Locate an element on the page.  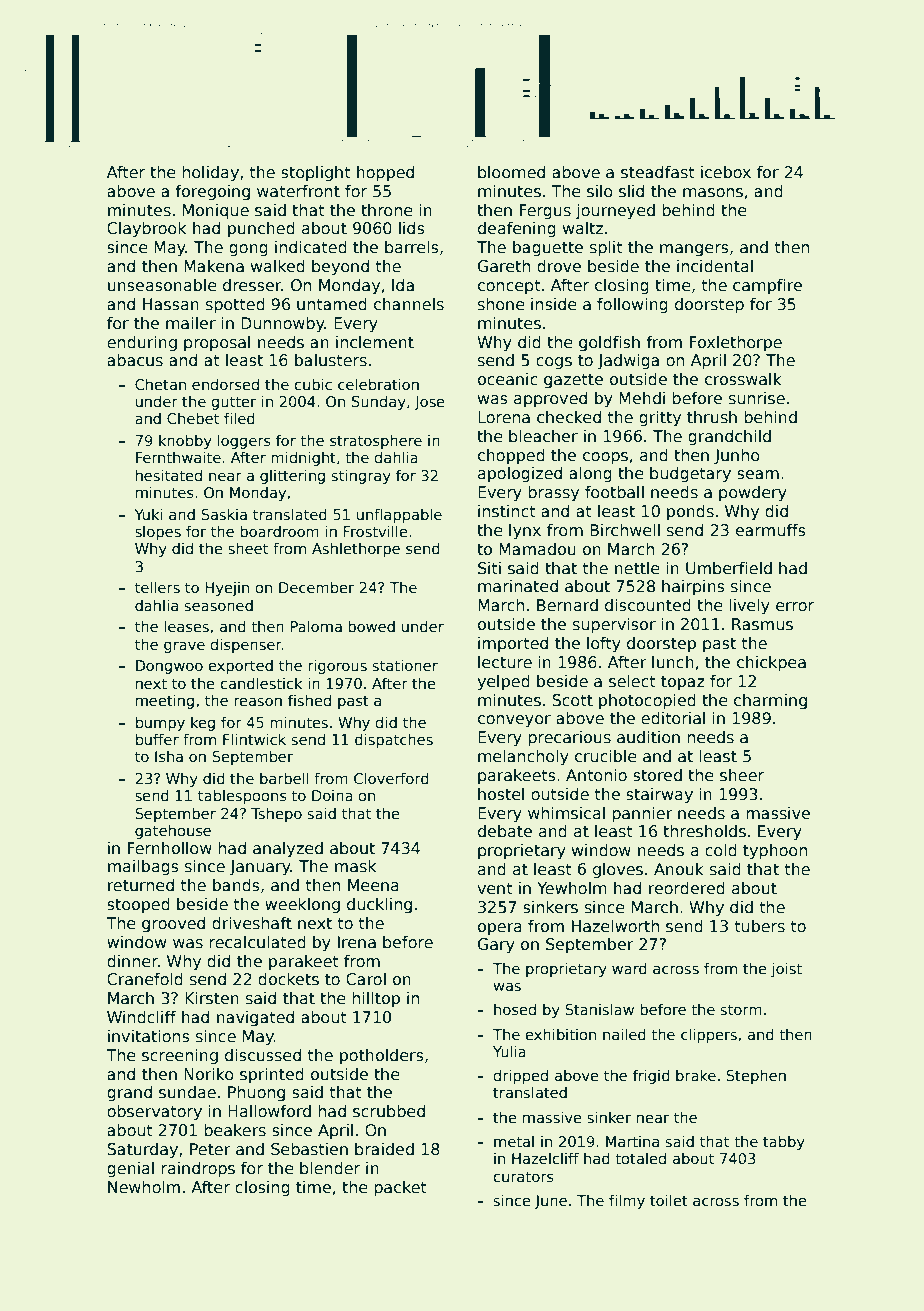
bloomed is located at coordinates (511, 172).
